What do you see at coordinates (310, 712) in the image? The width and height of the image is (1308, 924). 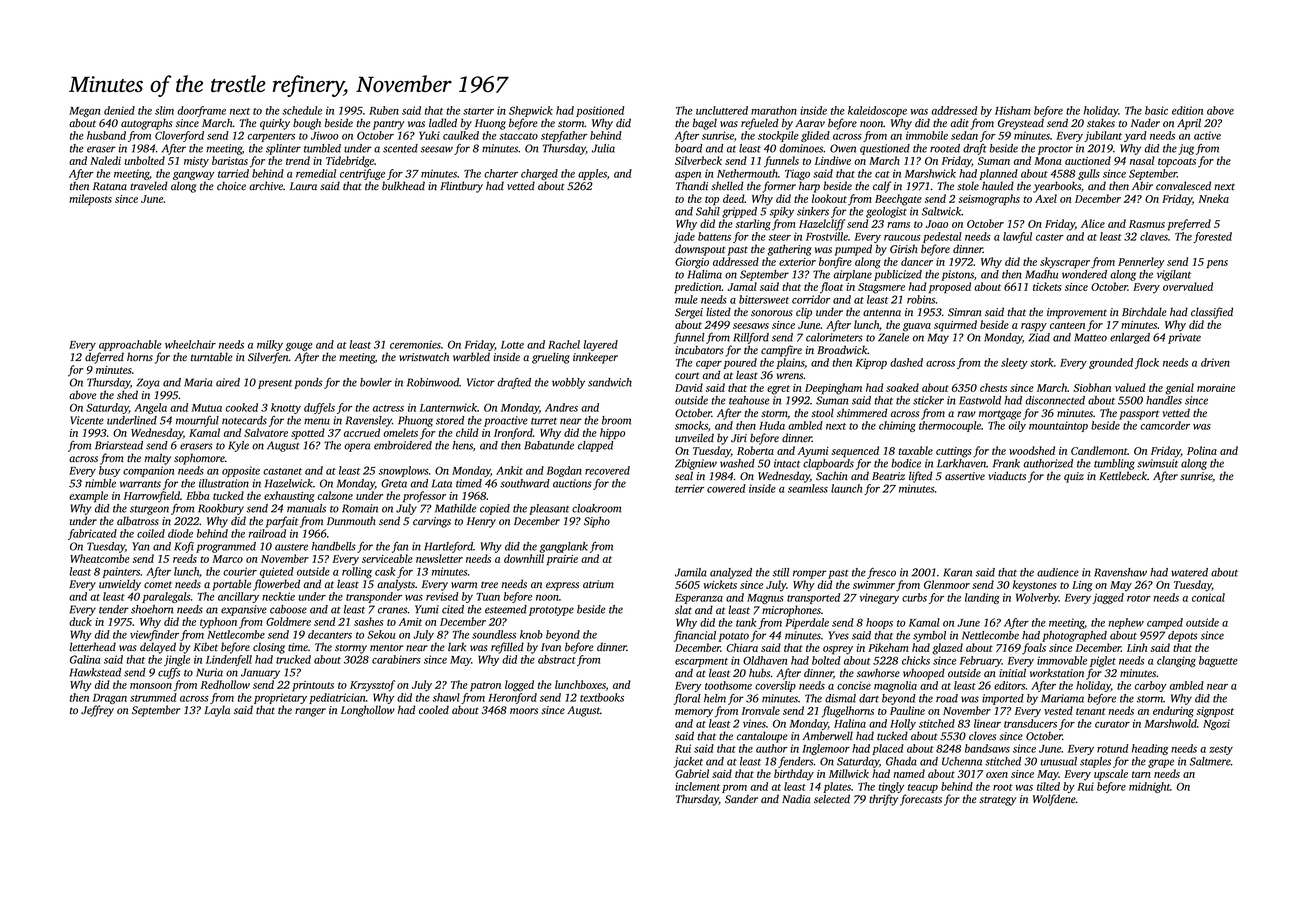 I see `ranger` at bounding box center [310, 712].
